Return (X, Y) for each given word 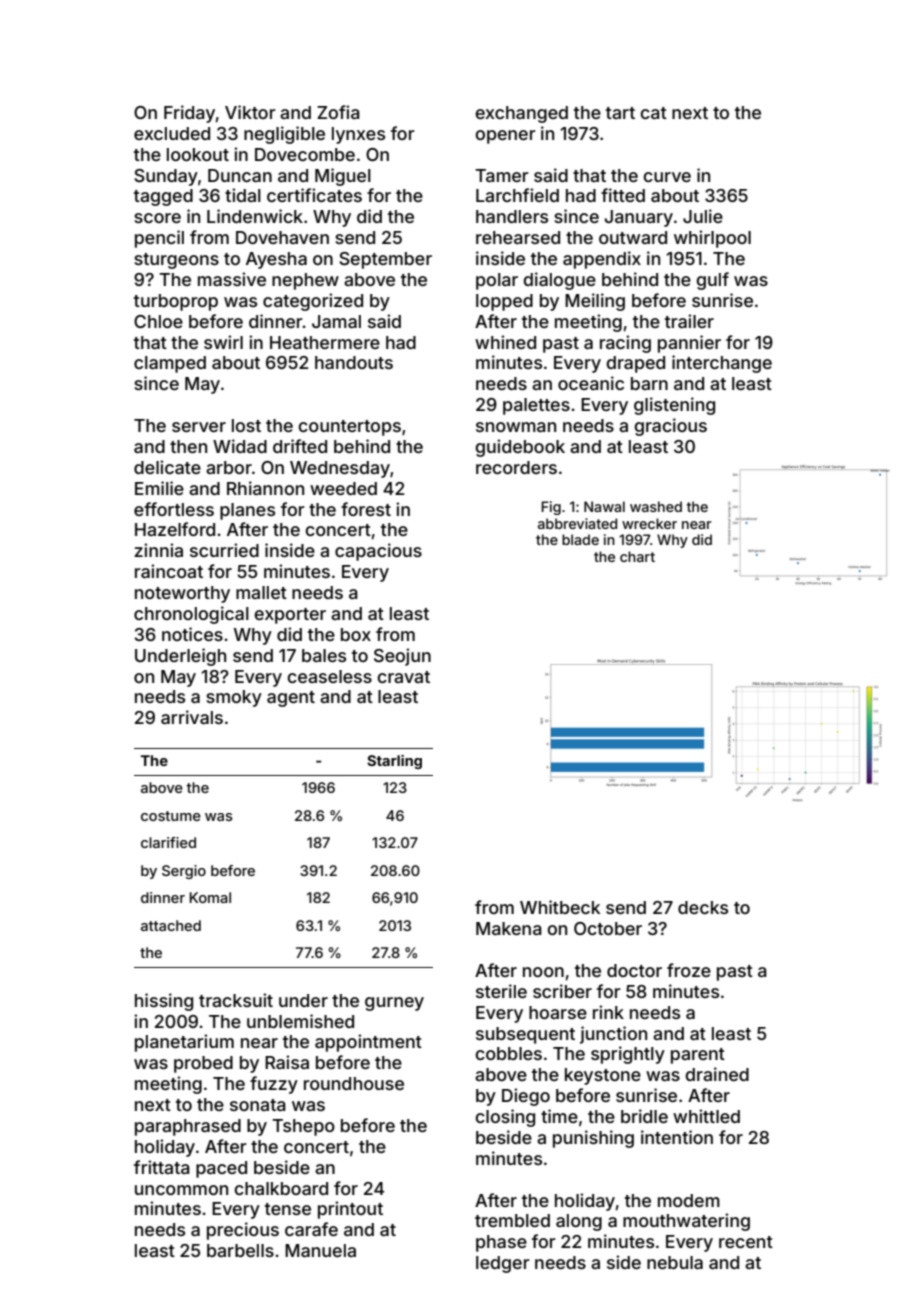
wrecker (649, 523)
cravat (403, 677)
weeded (343, 488)
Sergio (184, 872)
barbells (240, 1250)
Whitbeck (560, 907)
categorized (313, 302)
